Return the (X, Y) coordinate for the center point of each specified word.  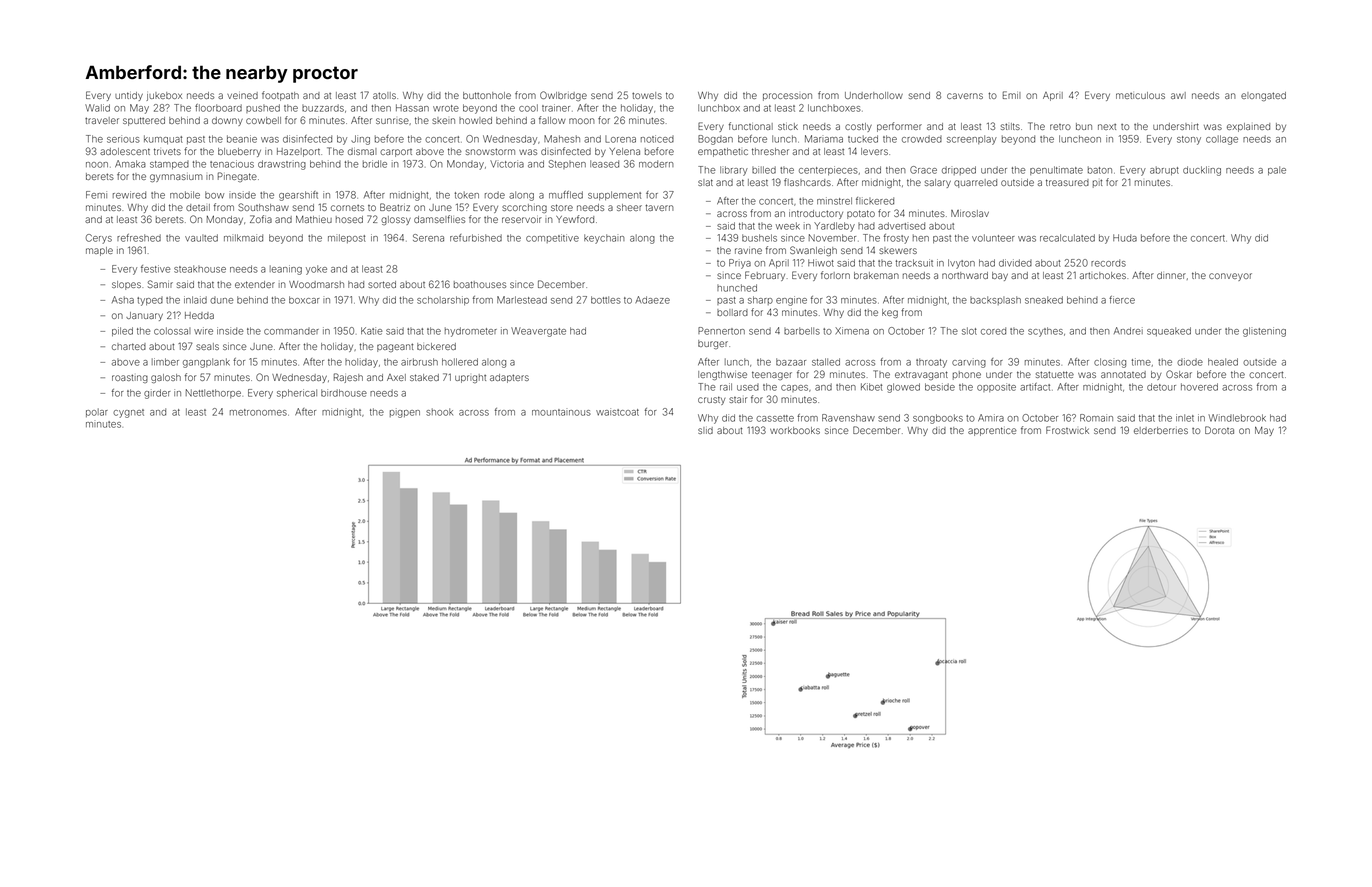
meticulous (1140, 95)
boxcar (304, 300)
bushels (759, 238)
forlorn (835, 275)
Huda (1125, 238)
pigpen (405, 413)
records (1108, 263)
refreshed (139, 238)
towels (647, 95)
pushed (263, 108)
